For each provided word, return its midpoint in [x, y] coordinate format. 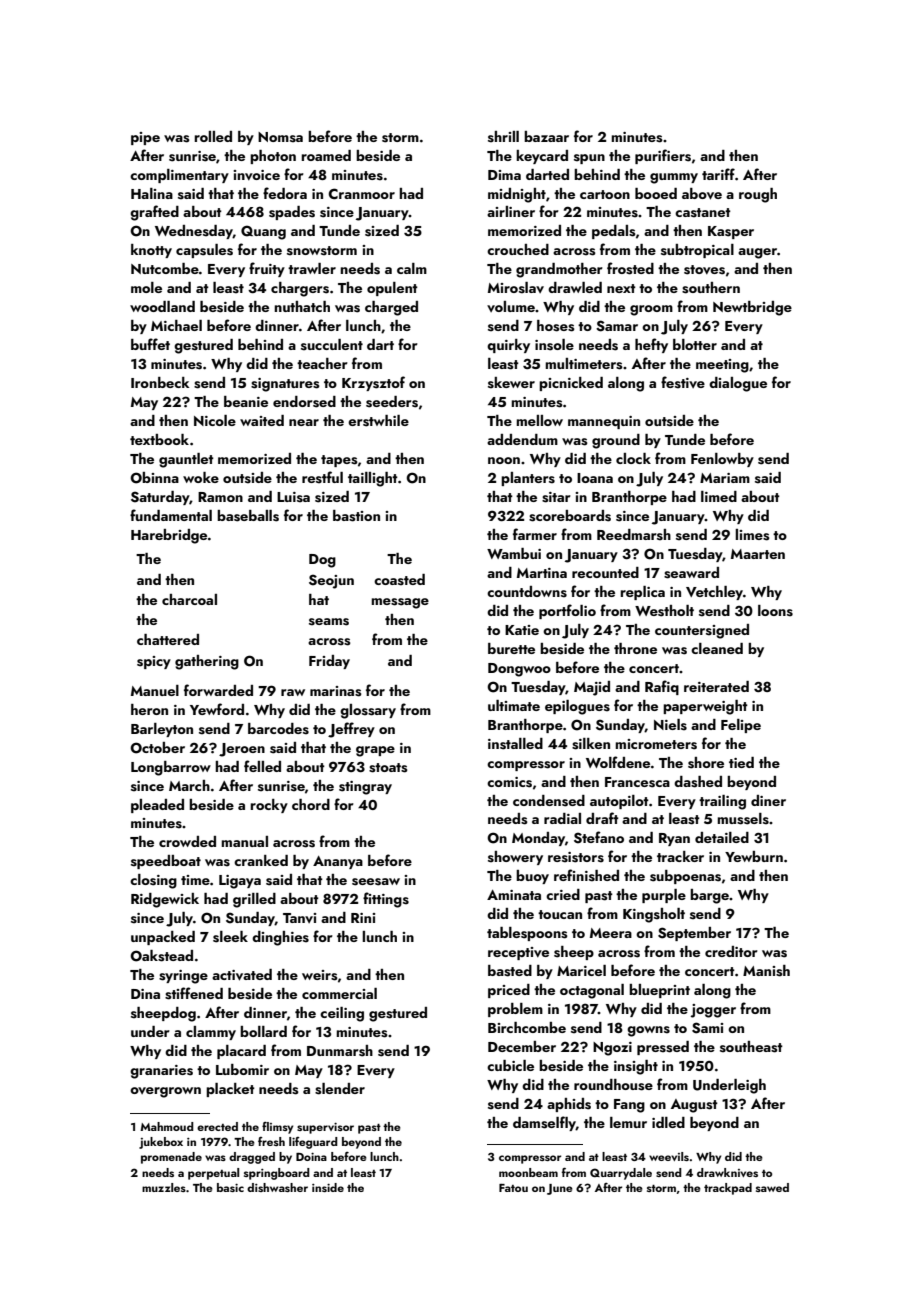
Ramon [220, 497]
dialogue [738, 384]
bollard [263, 1031]
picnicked [571, 384]
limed [719, 496]
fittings [386, 900]
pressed [663, 1048]
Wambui [514, 553]
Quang [263, 232]
